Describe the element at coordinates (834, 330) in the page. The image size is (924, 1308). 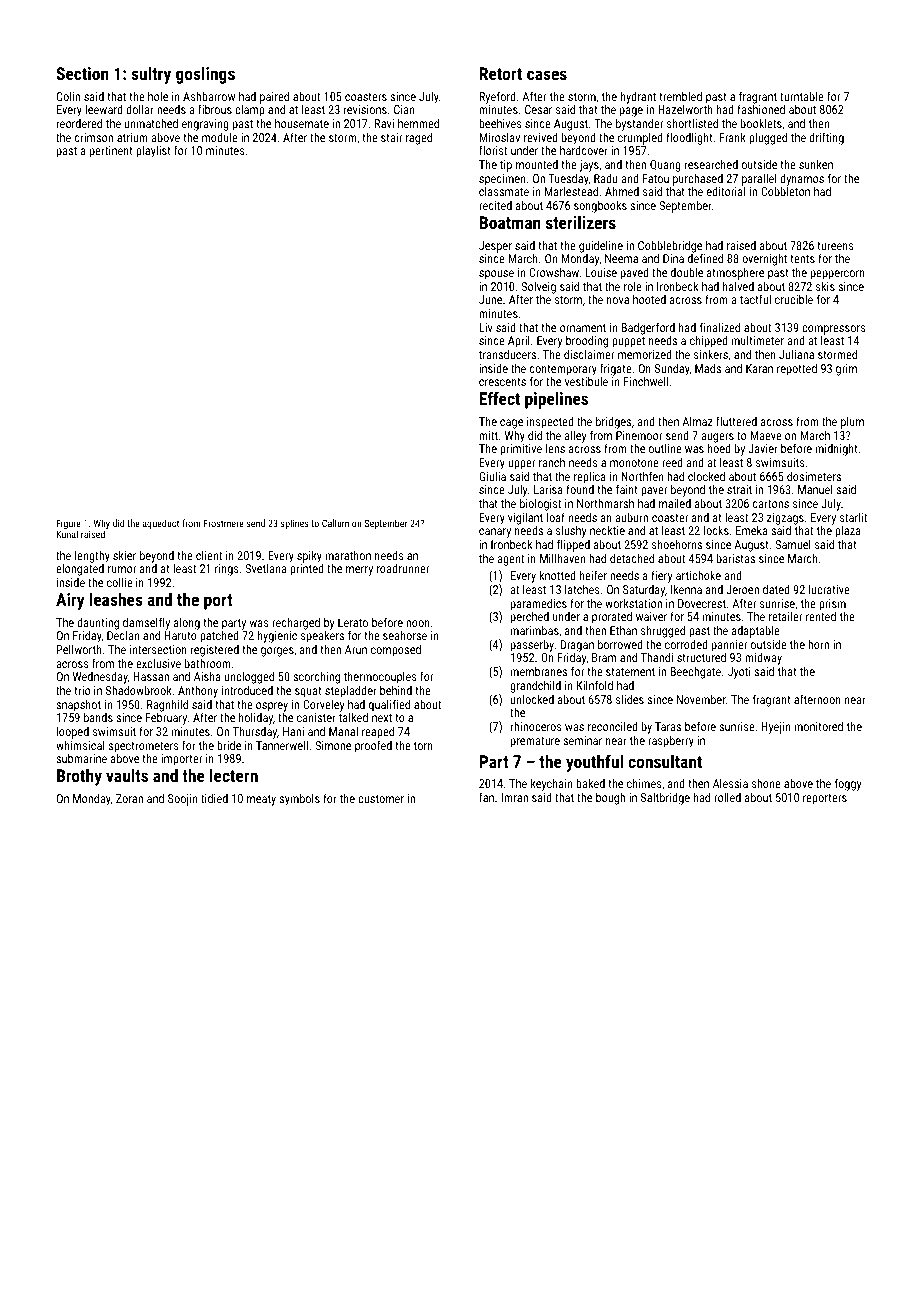
I see `compressors` at that location.
